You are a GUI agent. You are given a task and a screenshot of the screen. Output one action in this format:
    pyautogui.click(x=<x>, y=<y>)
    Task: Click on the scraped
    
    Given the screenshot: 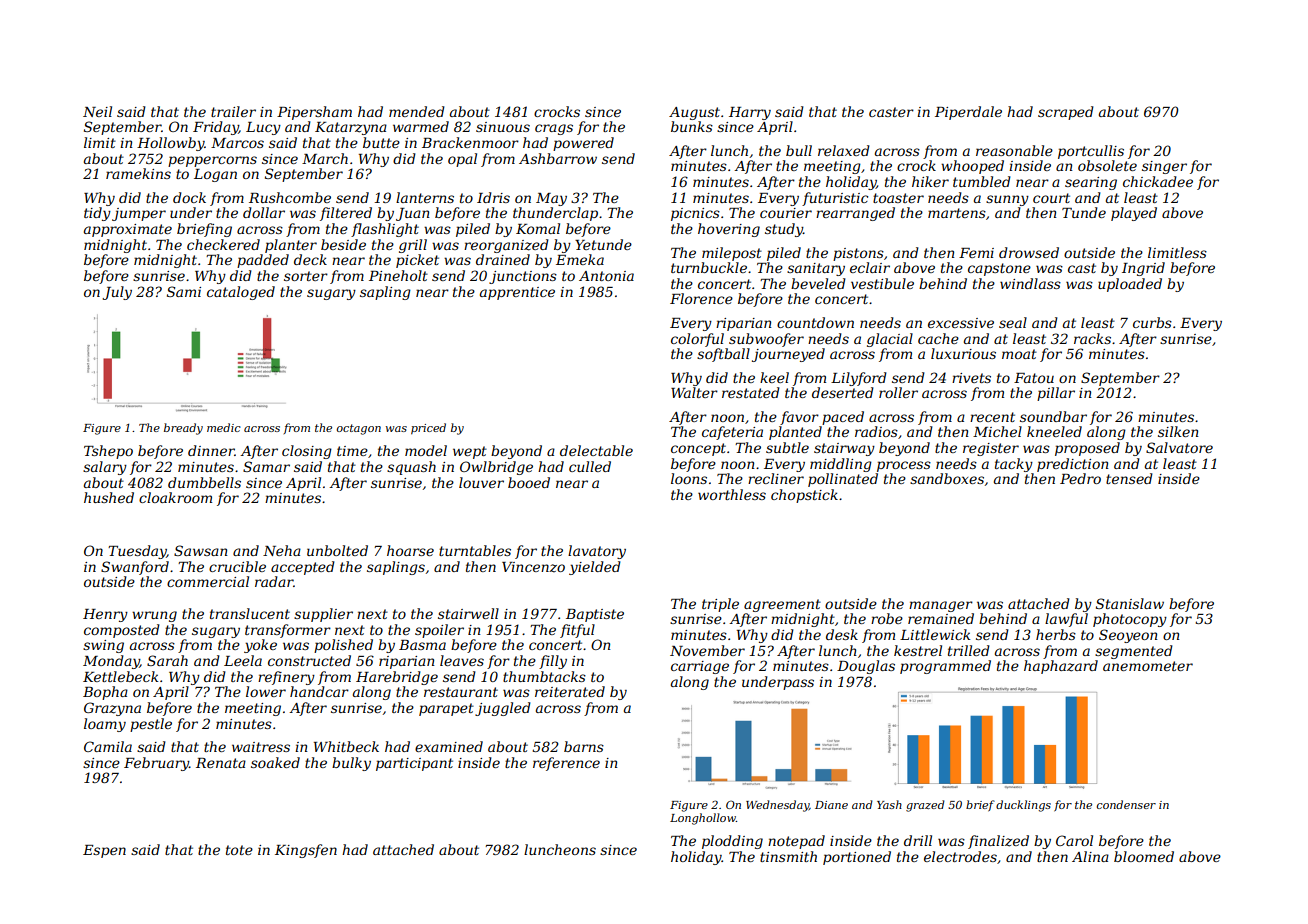 What is the action you would take?
    pyautogui.click(x=1066, y=113)
